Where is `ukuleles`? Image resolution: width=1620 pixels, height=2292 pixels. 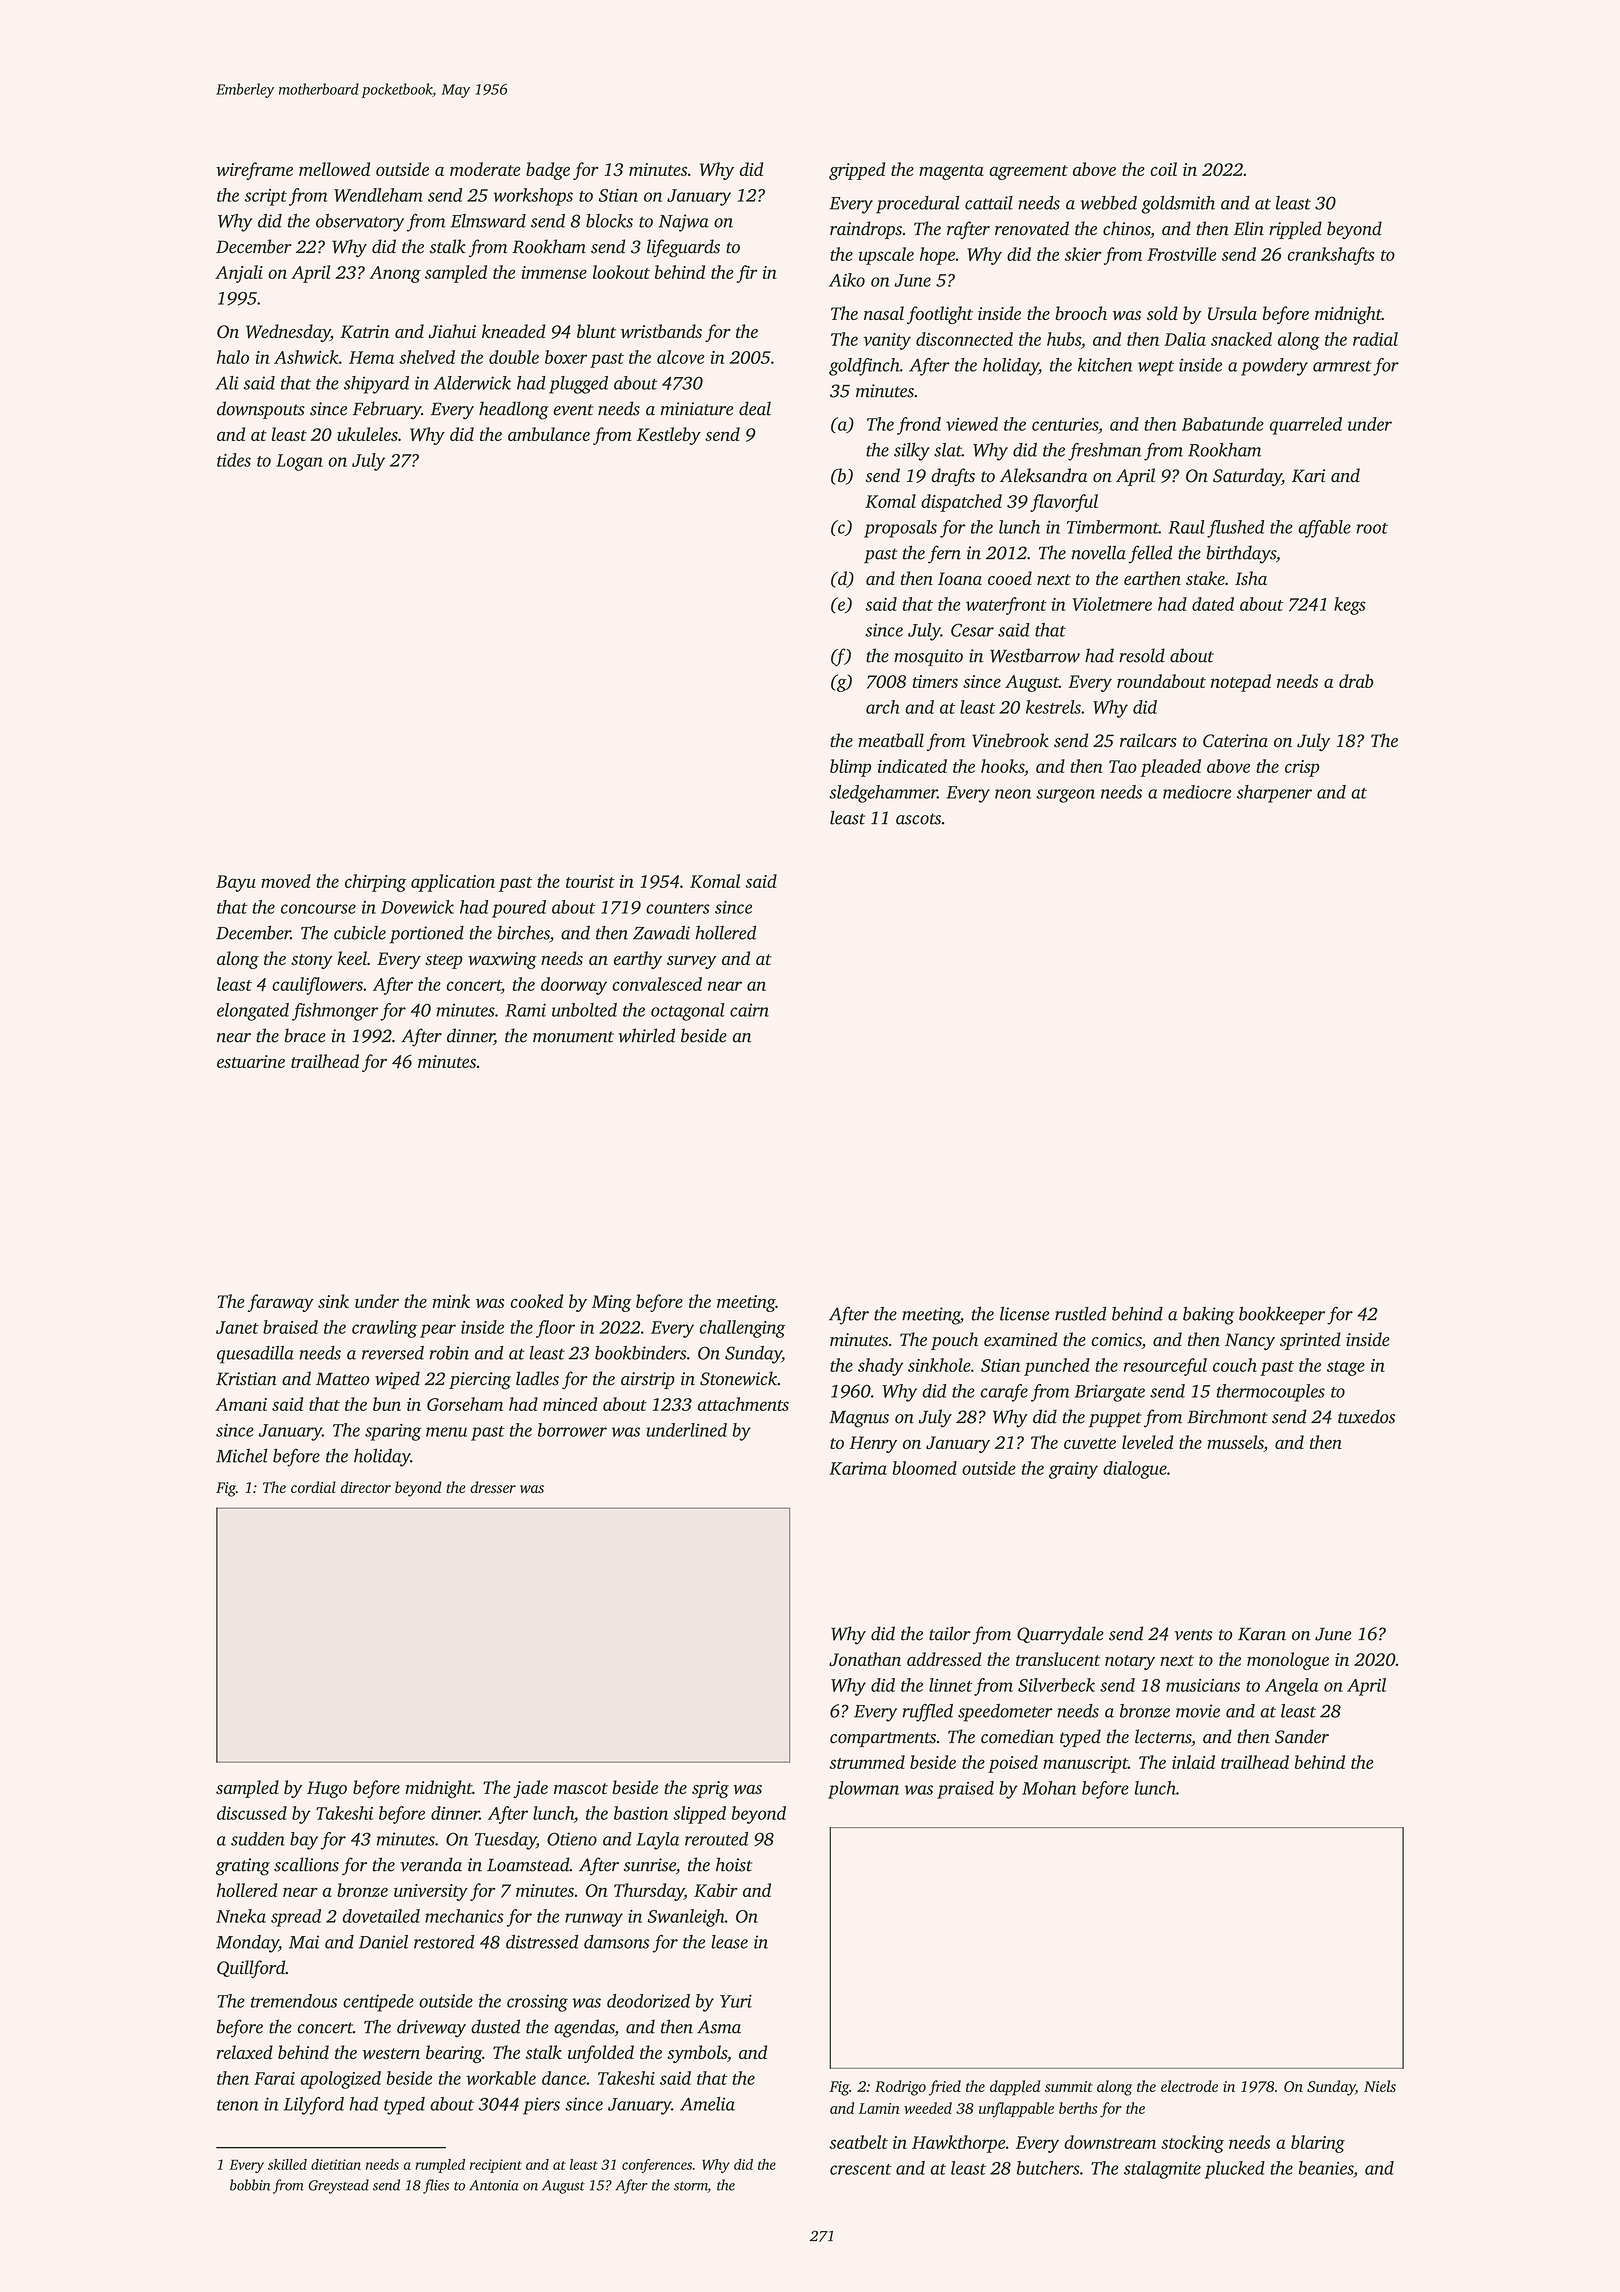
ukuleles is located at coordinates (367, 434).
